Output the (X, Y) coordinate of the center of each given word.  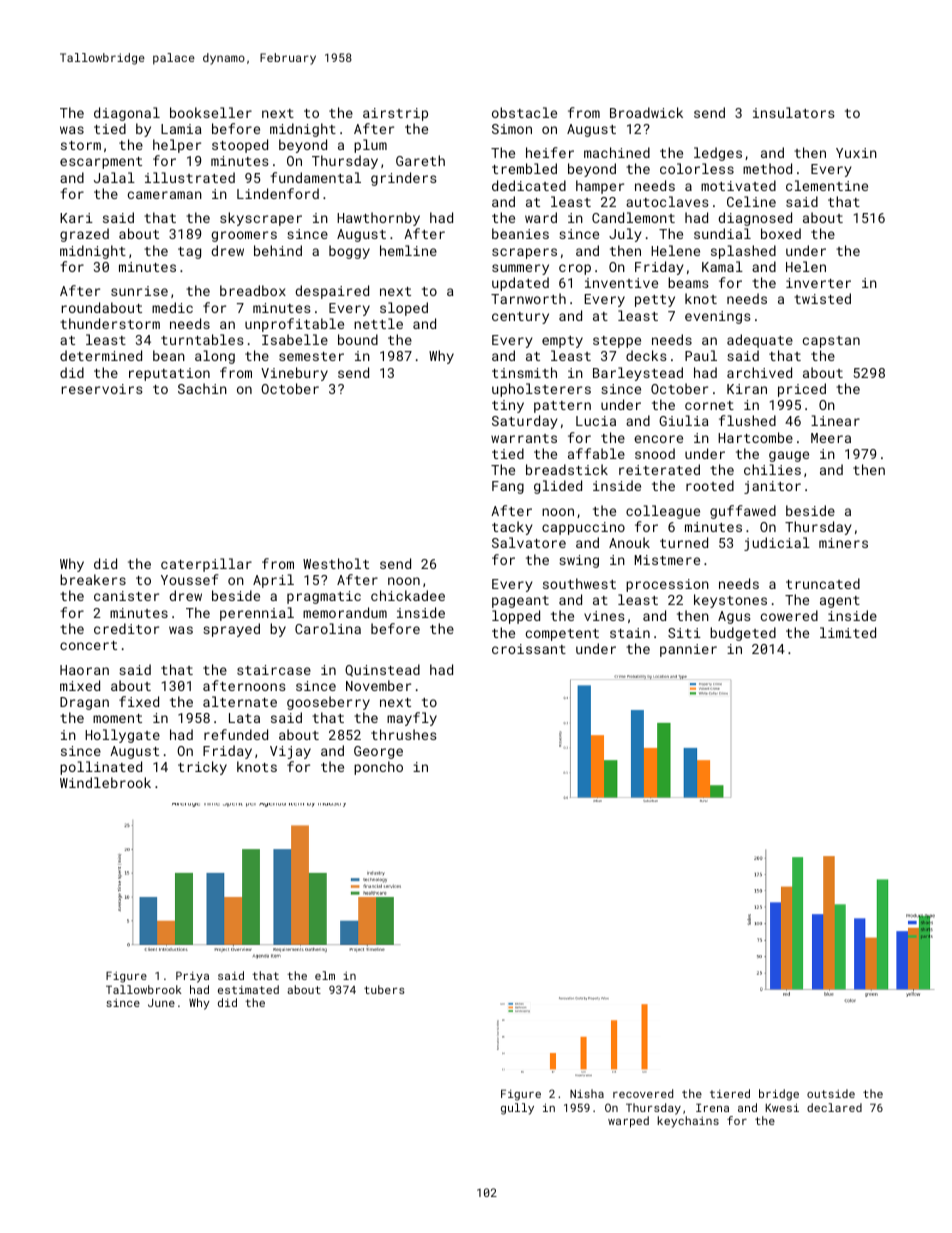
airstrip (395, 114)
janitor (772, 487)
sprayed (231, 630)
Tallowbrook (144, 989)
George (378, 752)
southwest (579, 583)
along (215, 357)
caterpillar (206, 565)
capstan (831, 342)
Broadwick (646, 112)
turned (684, 542)
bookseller (211, 112)
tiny (508, 406)
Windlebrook (105, 782)
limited (848, 632)
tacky (512, 528)
